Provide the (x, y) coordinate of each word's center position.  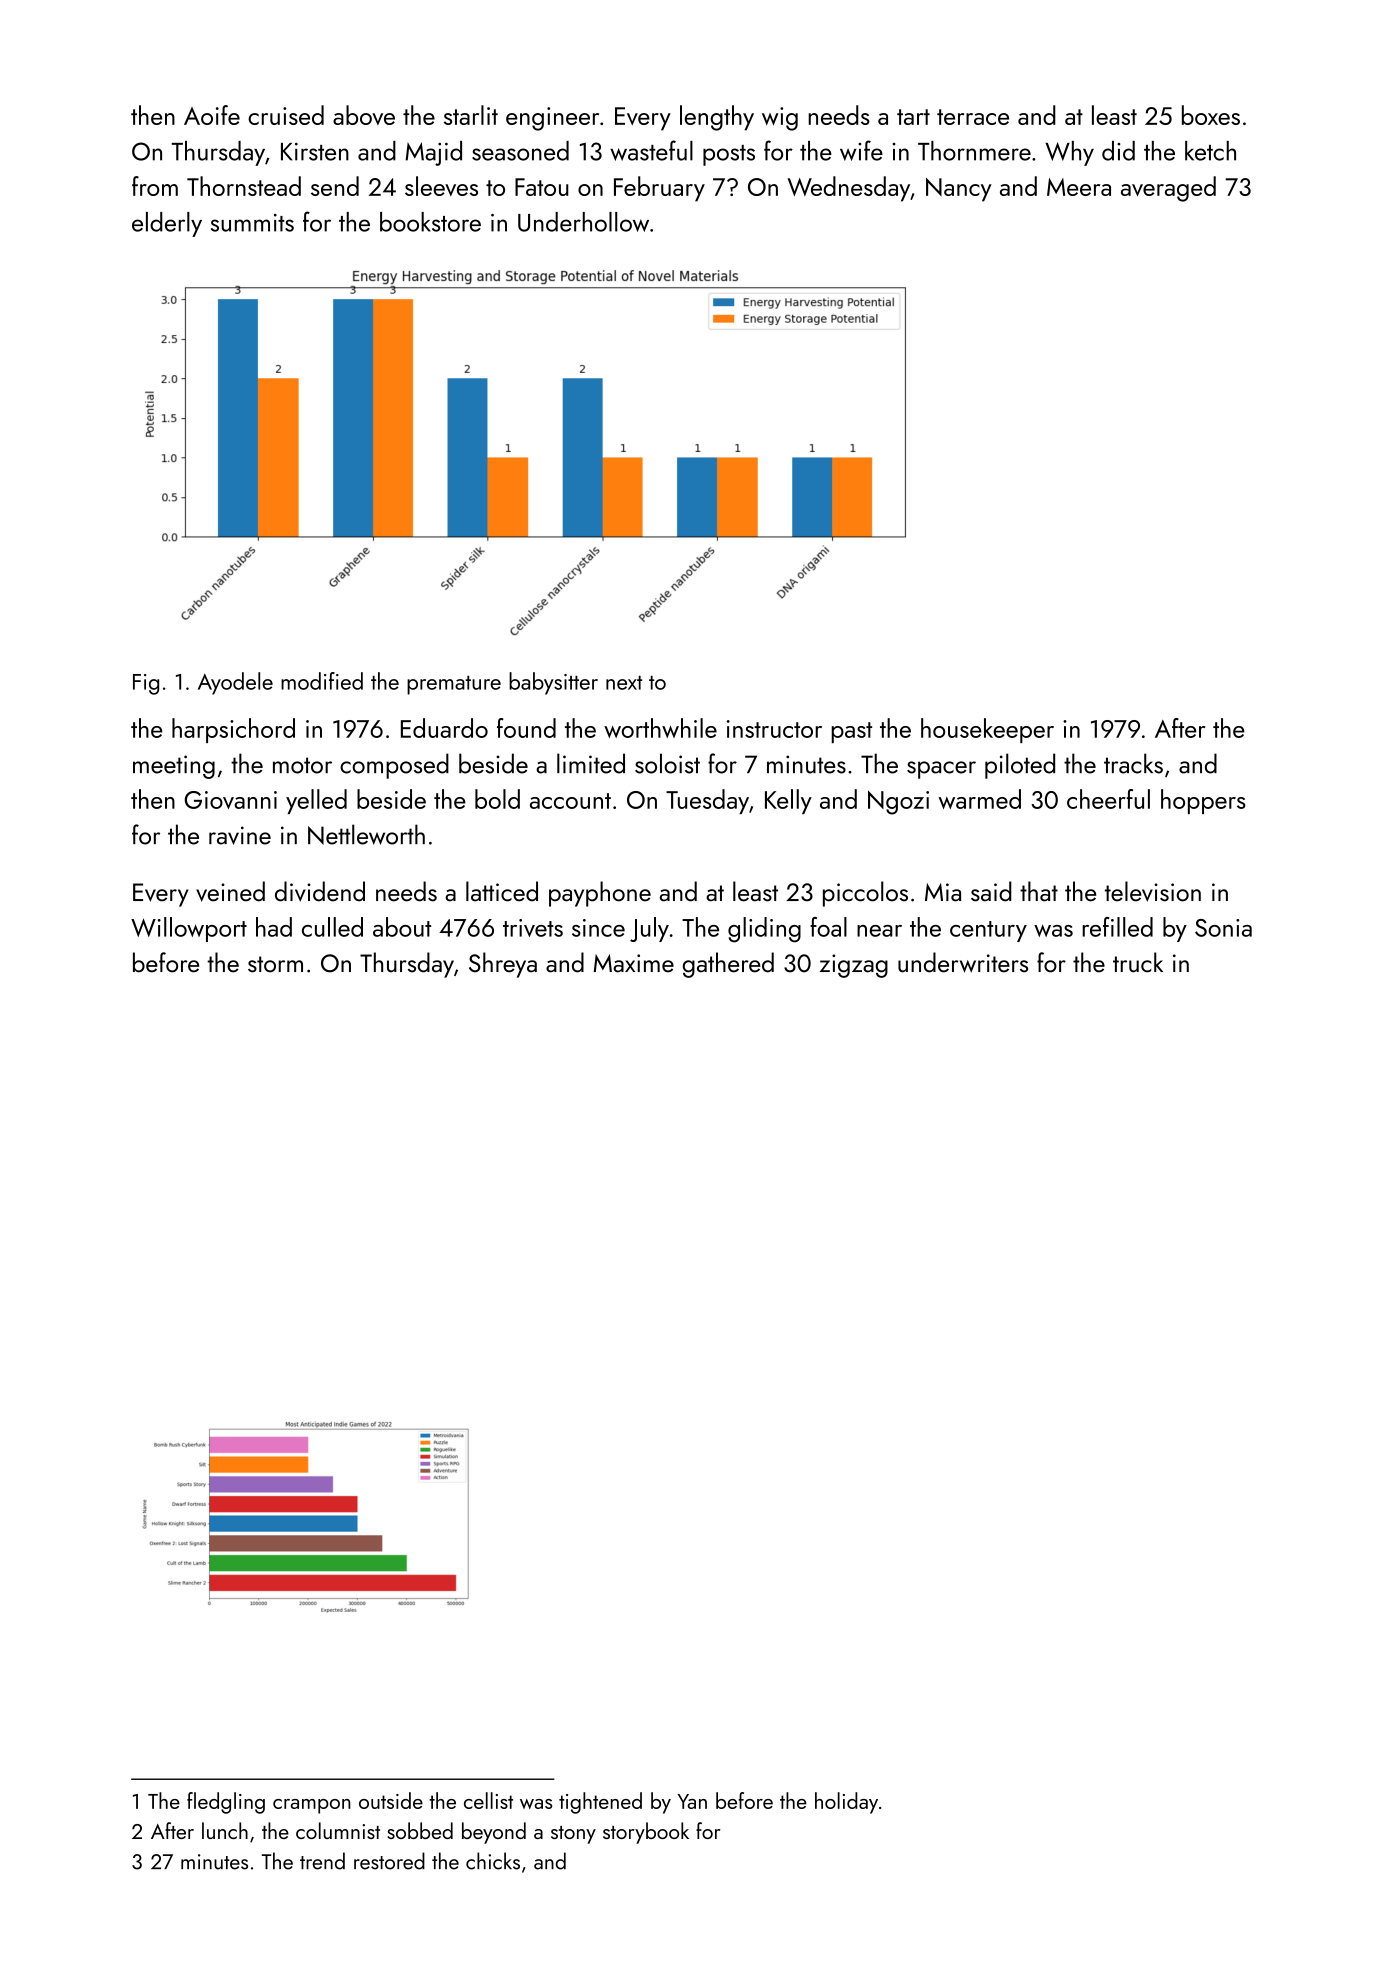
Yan (692, 1801)
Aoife (212, 115)
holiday (846, 1803)
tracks (1133, 763)
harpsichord (233, 730)
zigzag (854, 966)
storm (275, 964)
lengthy (717, 118)
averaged (1168, 189)
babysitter (553, 683)
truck (1138, 962)
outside (391, 1800)
